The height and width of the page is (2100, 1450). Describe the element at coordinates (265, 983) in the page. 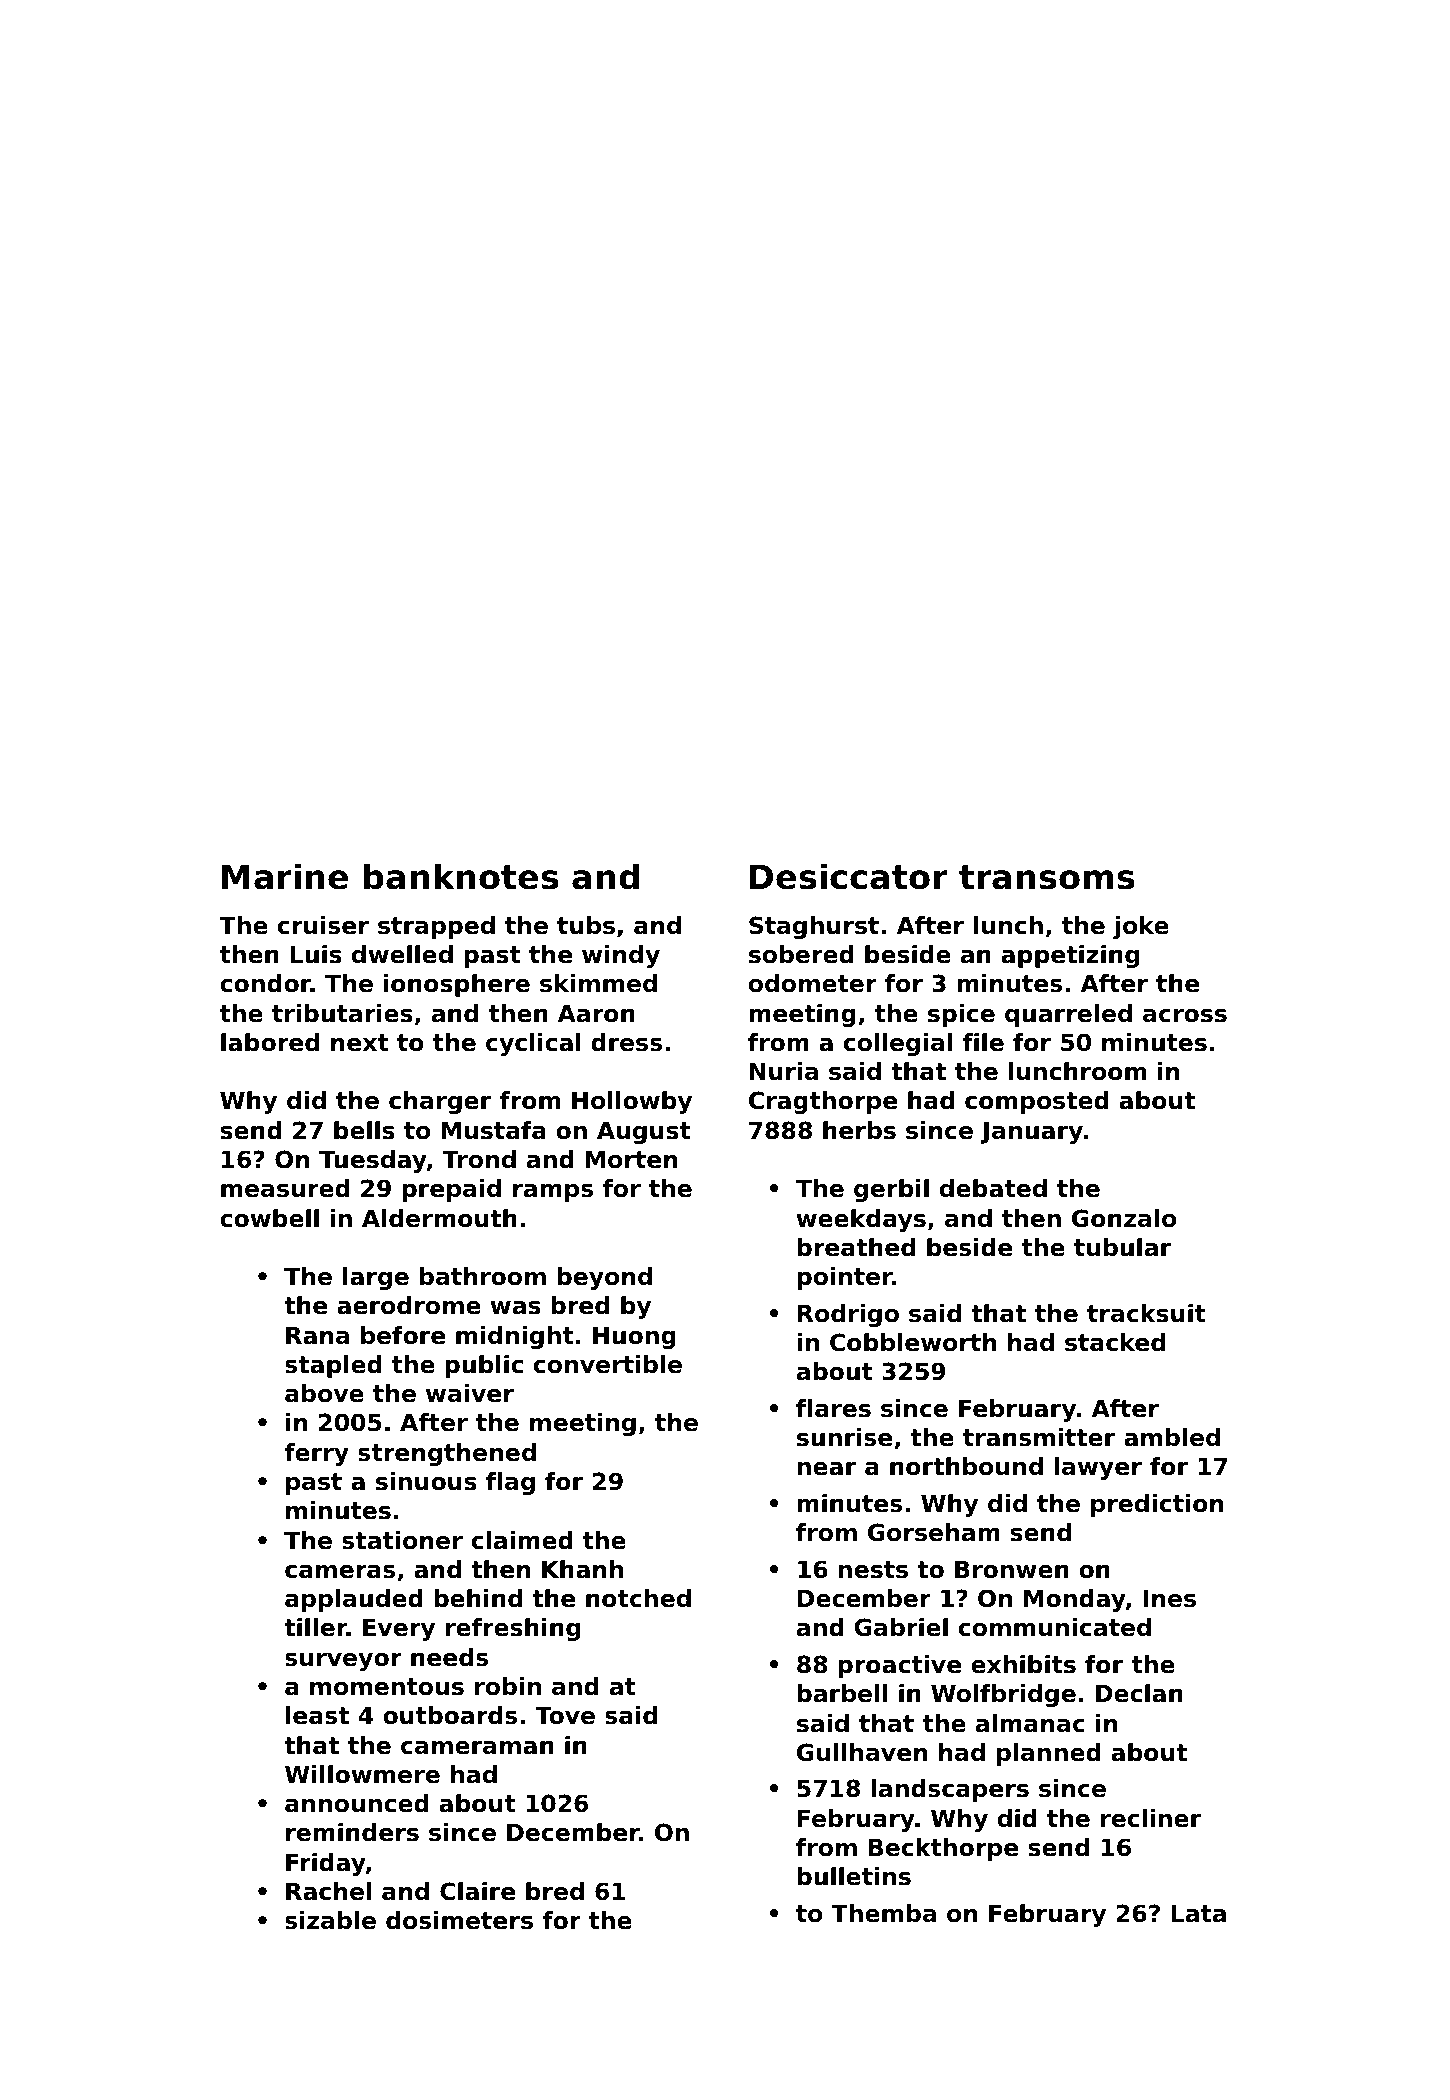

I see `condor` at that location.
